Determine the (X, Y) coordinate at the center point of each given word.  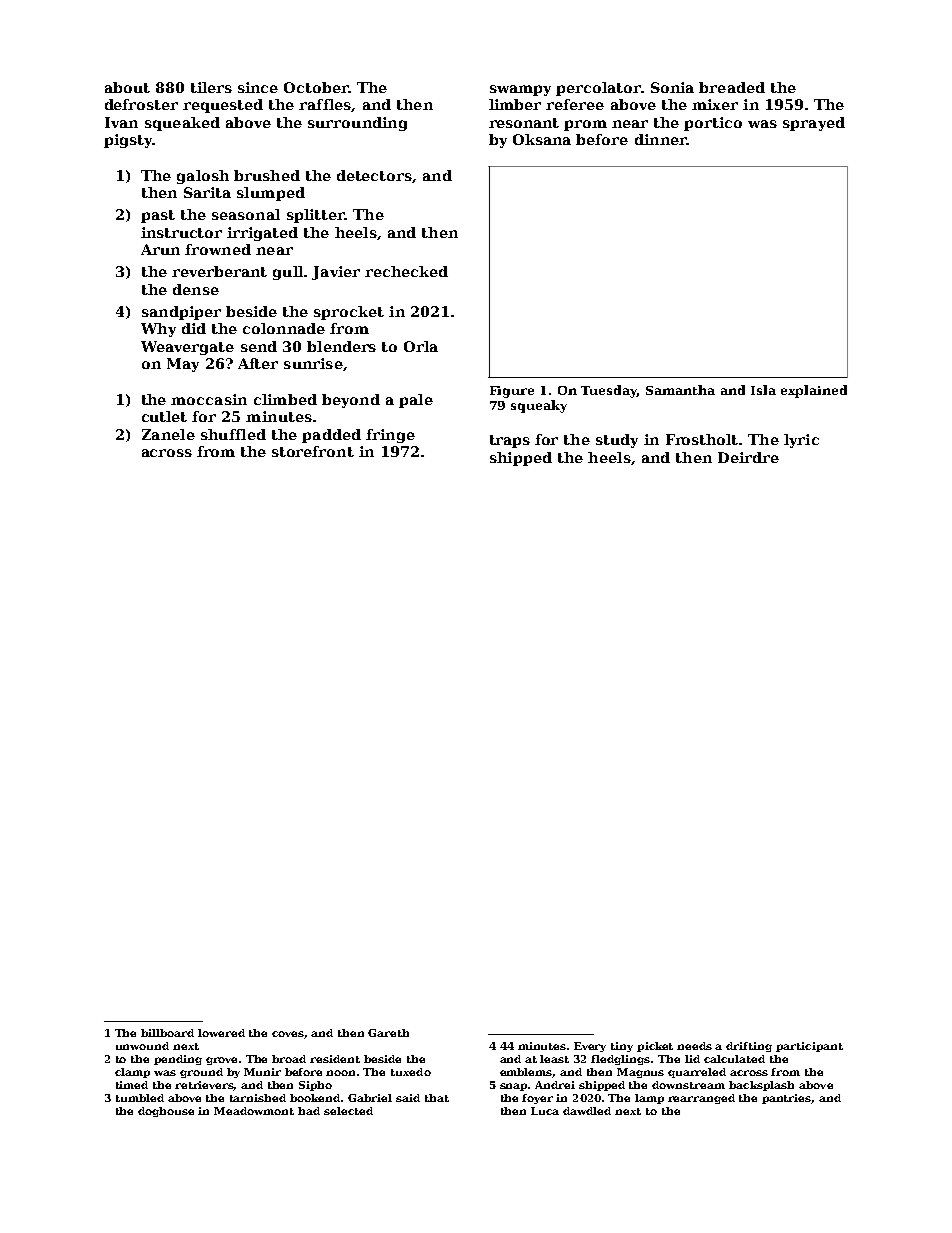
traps (510, 441)
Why (158, 330)
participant (809, 1047)
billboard (167, 1033)
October (316, 87)
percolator (598, 89)
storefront (313, 451)
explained (814, 391)
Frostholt (702, 439)
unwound (142, 1046)
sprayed (814, 124)
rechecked (406, 271)
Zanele (168, 434)
